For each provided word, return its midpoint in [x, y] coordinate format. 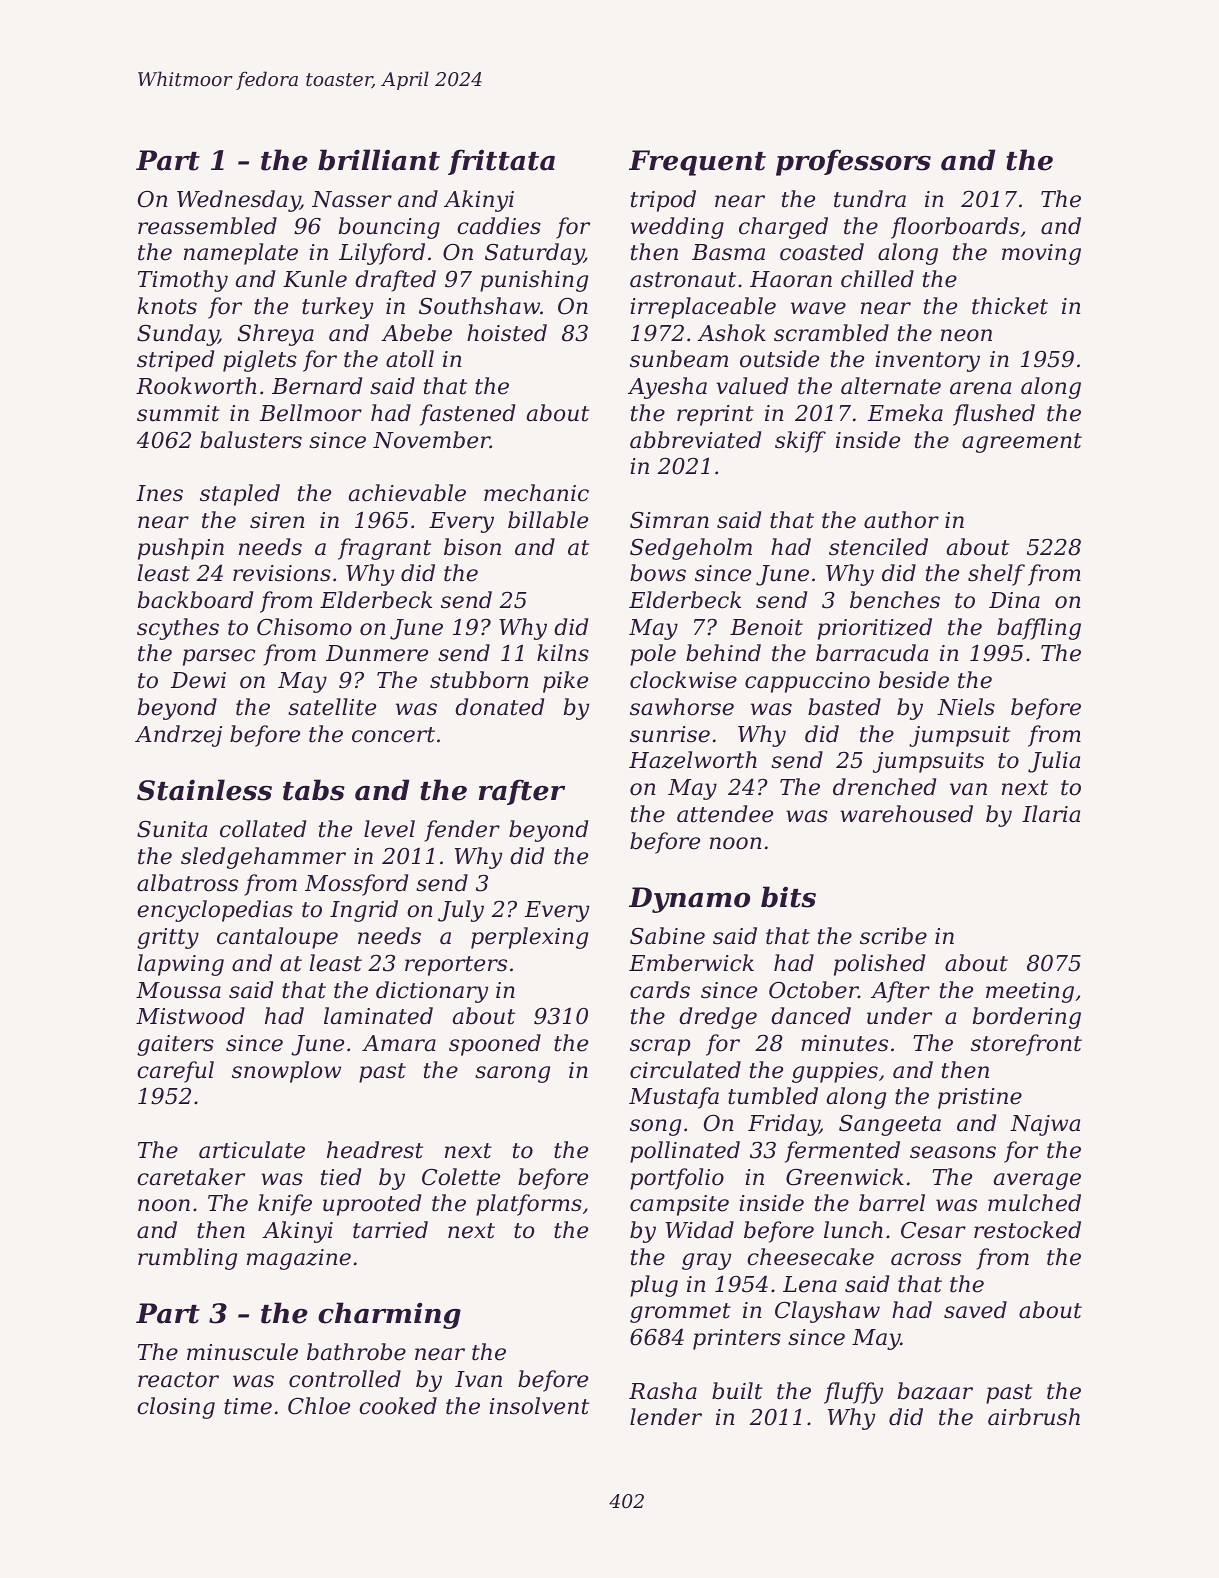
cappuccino [807, 682]
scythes [178, 629]
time [248, 1406]
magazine [299, 1259]
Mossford [356, 885]
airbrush [1034, 1417]
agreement [1022, 443]
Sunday [178, 335]
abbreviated [695, 440]
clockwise [683, 680]
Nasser [352, 199]
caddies [499, 226]
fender [462, 831]
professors [853, 162]
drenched [884, 787]
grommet [680, 1313]
